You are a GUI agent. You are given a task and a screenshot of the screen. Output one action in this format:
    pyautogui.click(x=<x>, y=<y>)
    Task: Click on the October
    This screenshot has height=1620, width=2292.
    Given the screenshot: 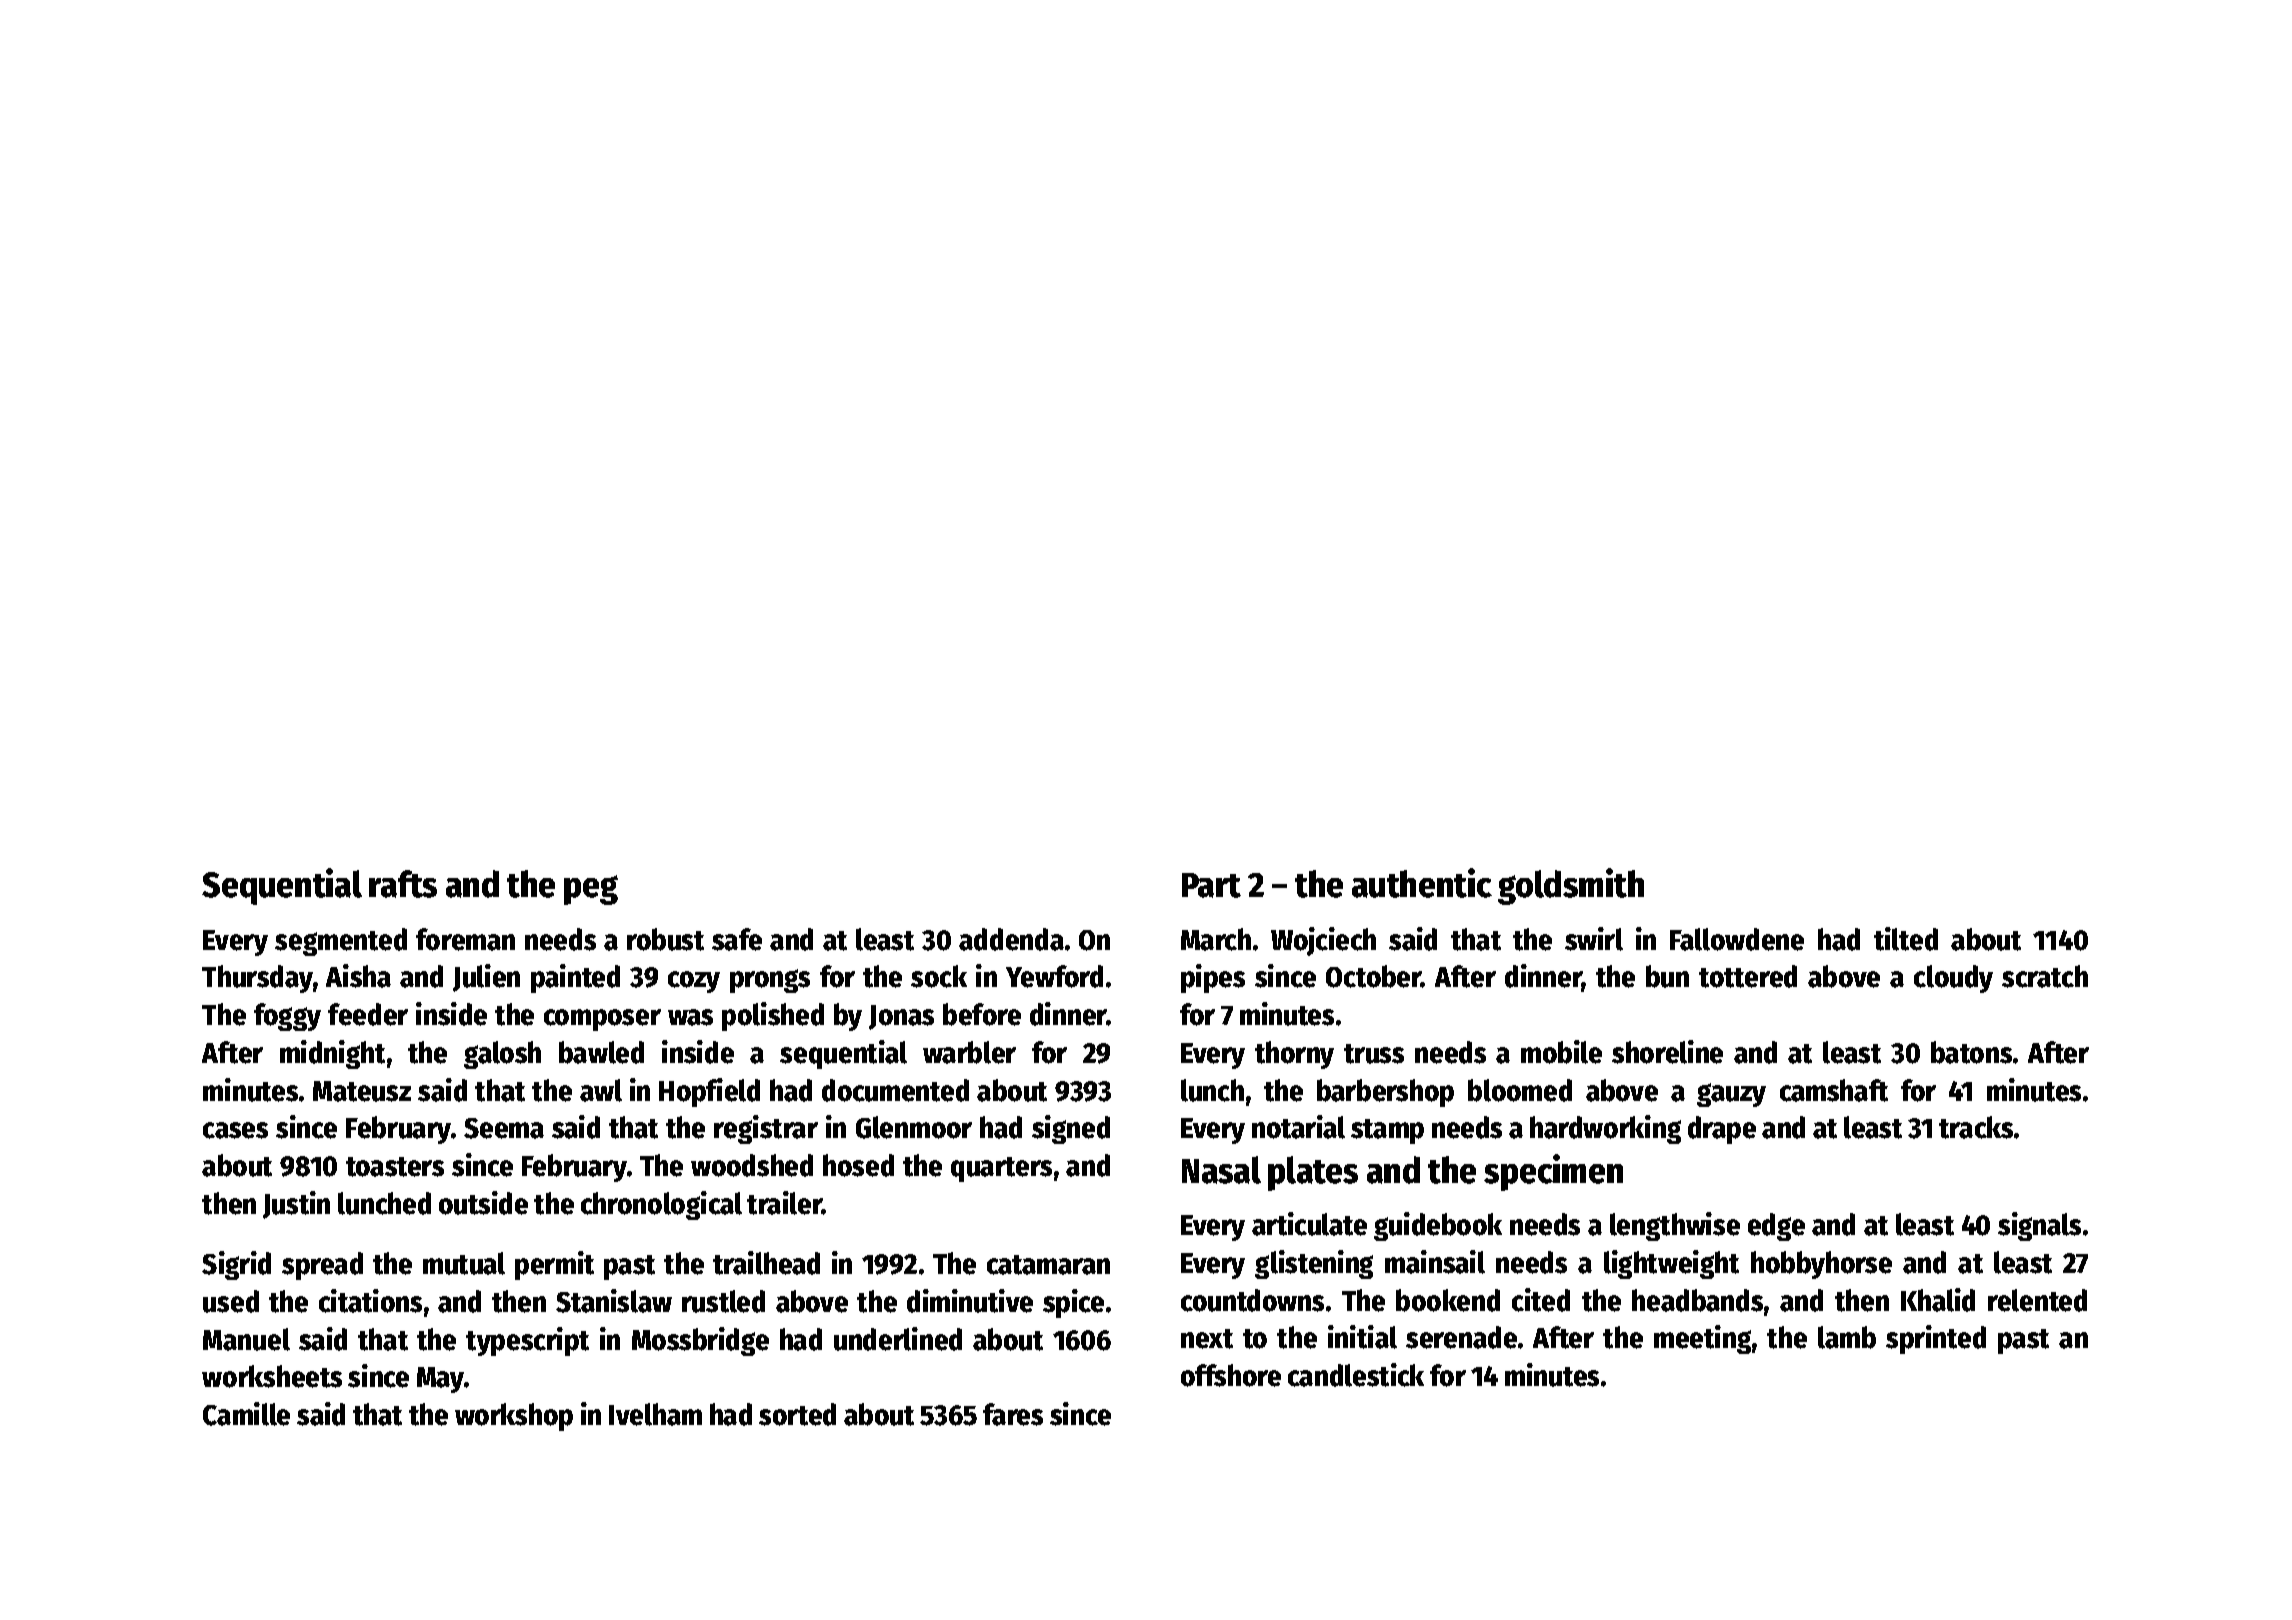 What is the action you would take?
    pyautogui.click(x=1373, y=976)
